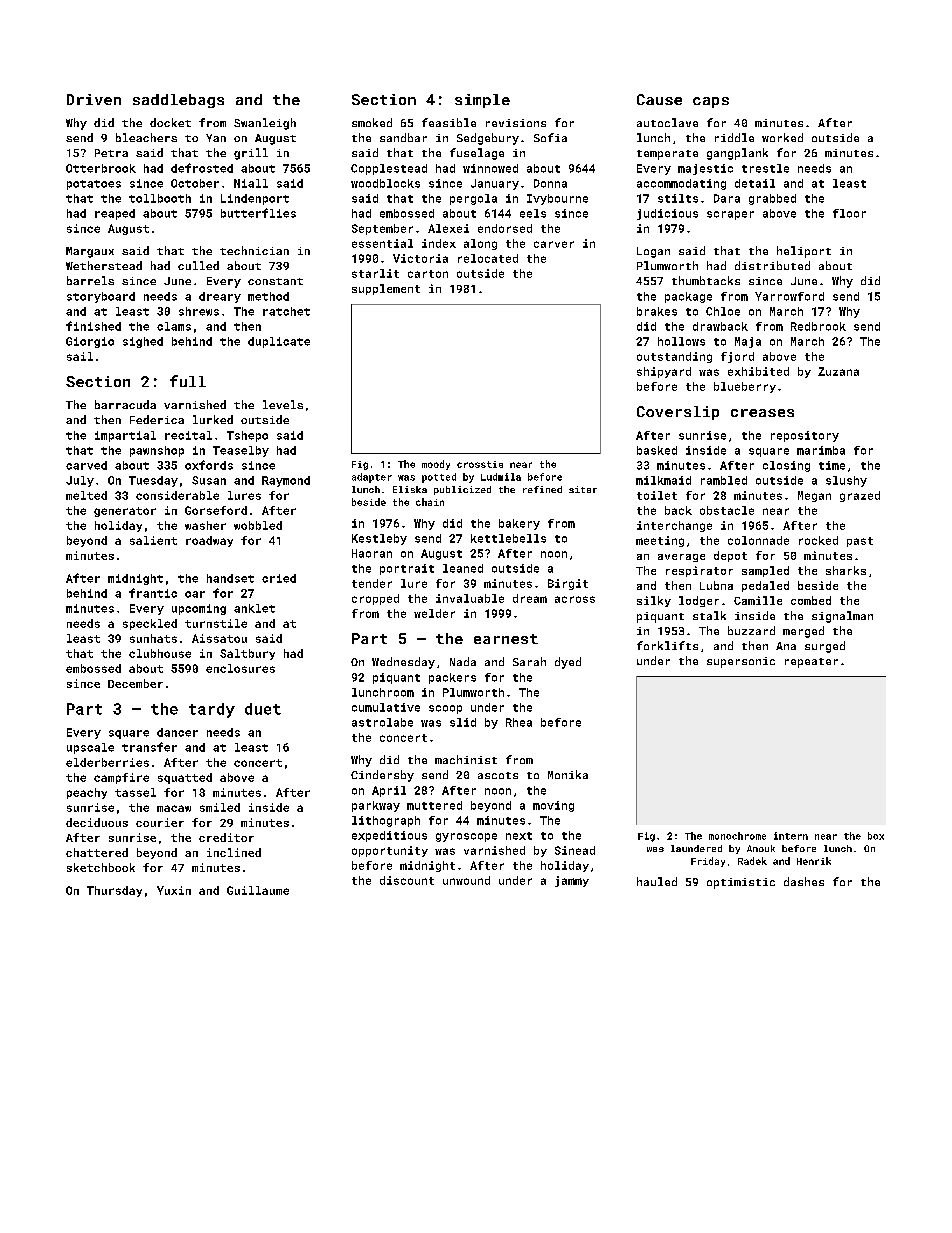  Describe the element at coordinates (482, 101) in the document. I see `simple` at that location.
